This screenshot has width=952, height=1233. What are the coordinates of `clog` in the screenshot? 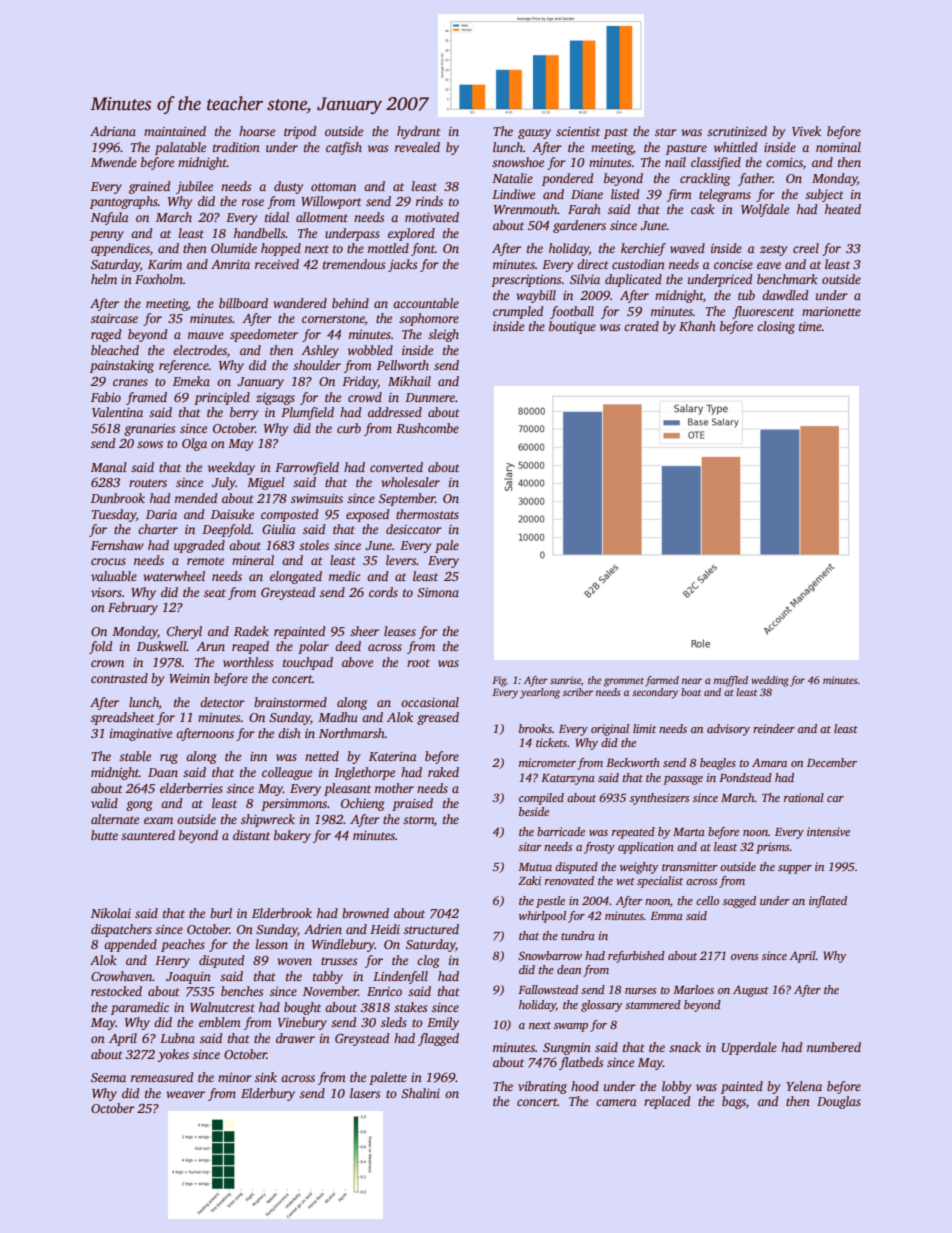 It's located at (428, 961).
